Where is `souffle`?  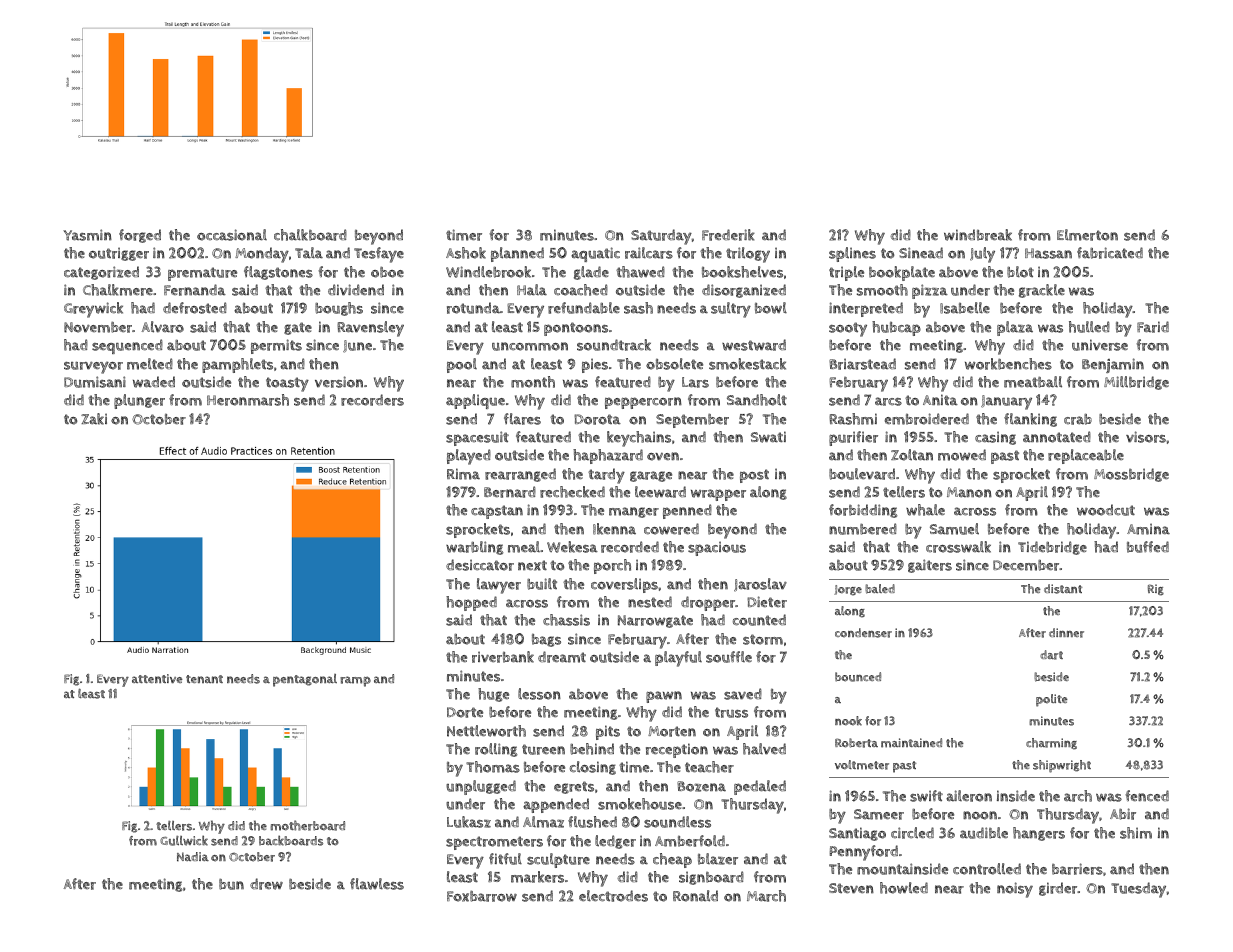
souffle is located at coordinates (729, 657).
